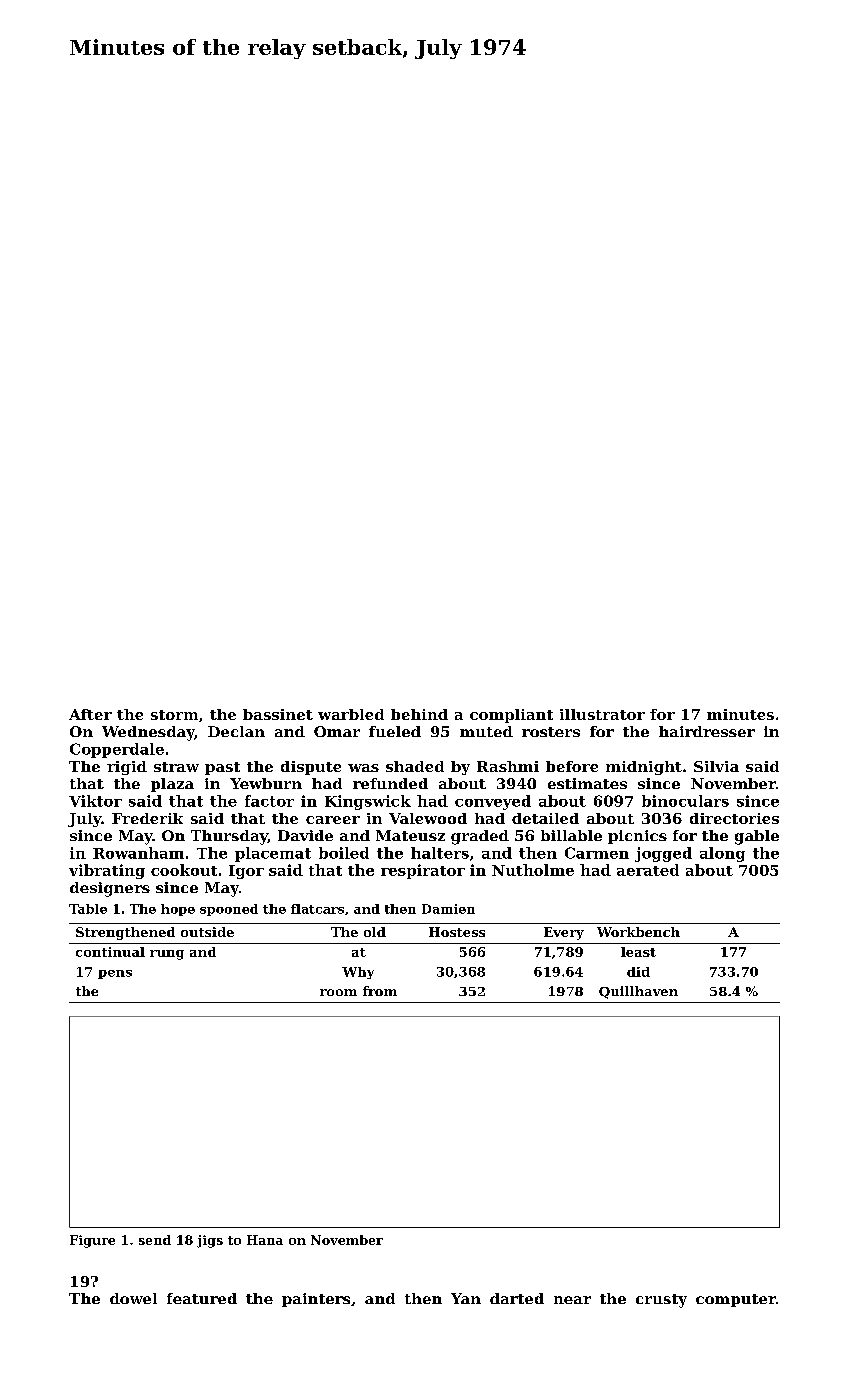 Image resolution: width=849 pixels, height=1400 pixels. I want to click on room, so click(338, 992).
